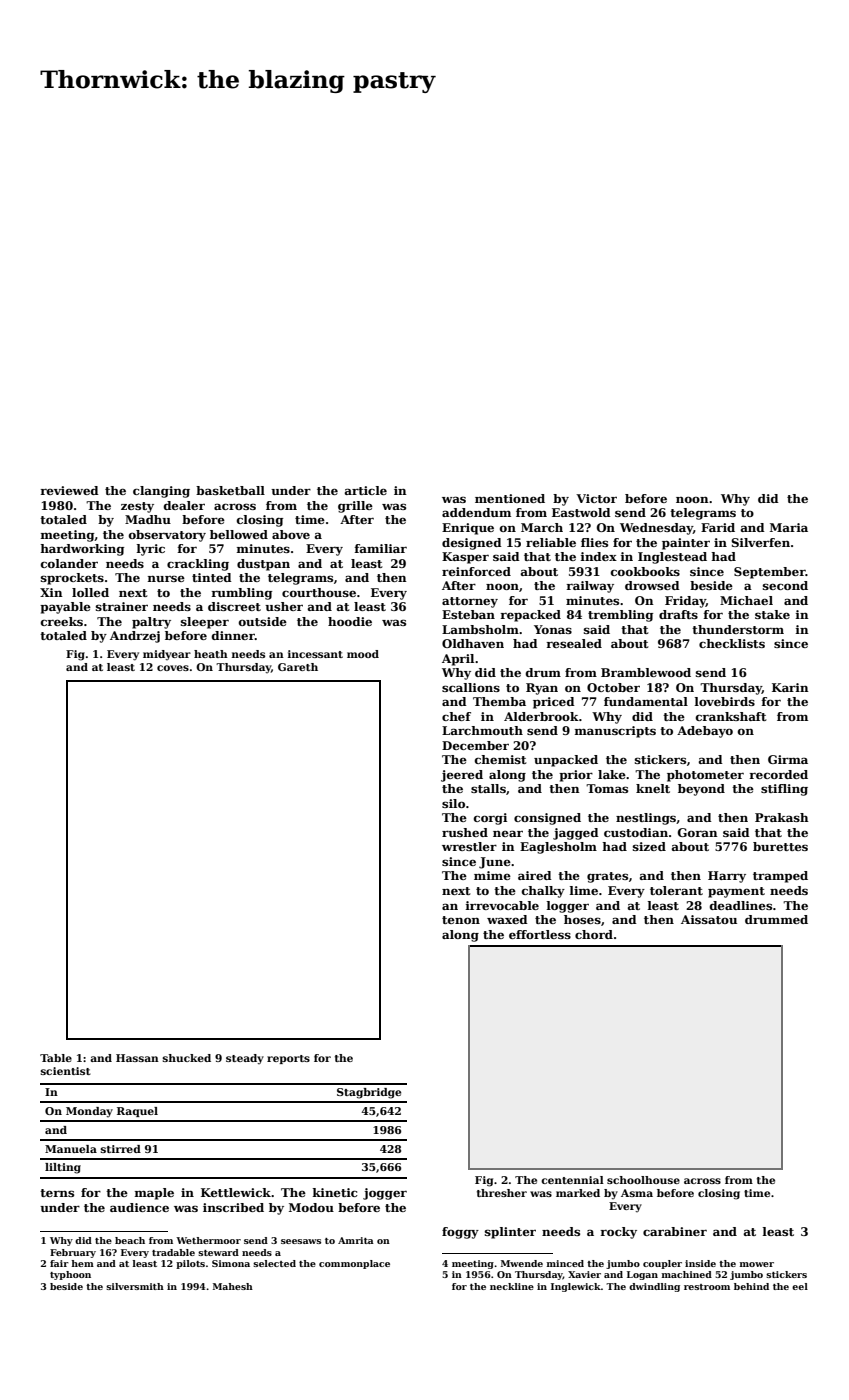 This screenshot has width=849, height=1400. What do you see at coordinates (646, 672) in the screenshot?
I see `Bramblewood` at bounding box center [646, 672].
